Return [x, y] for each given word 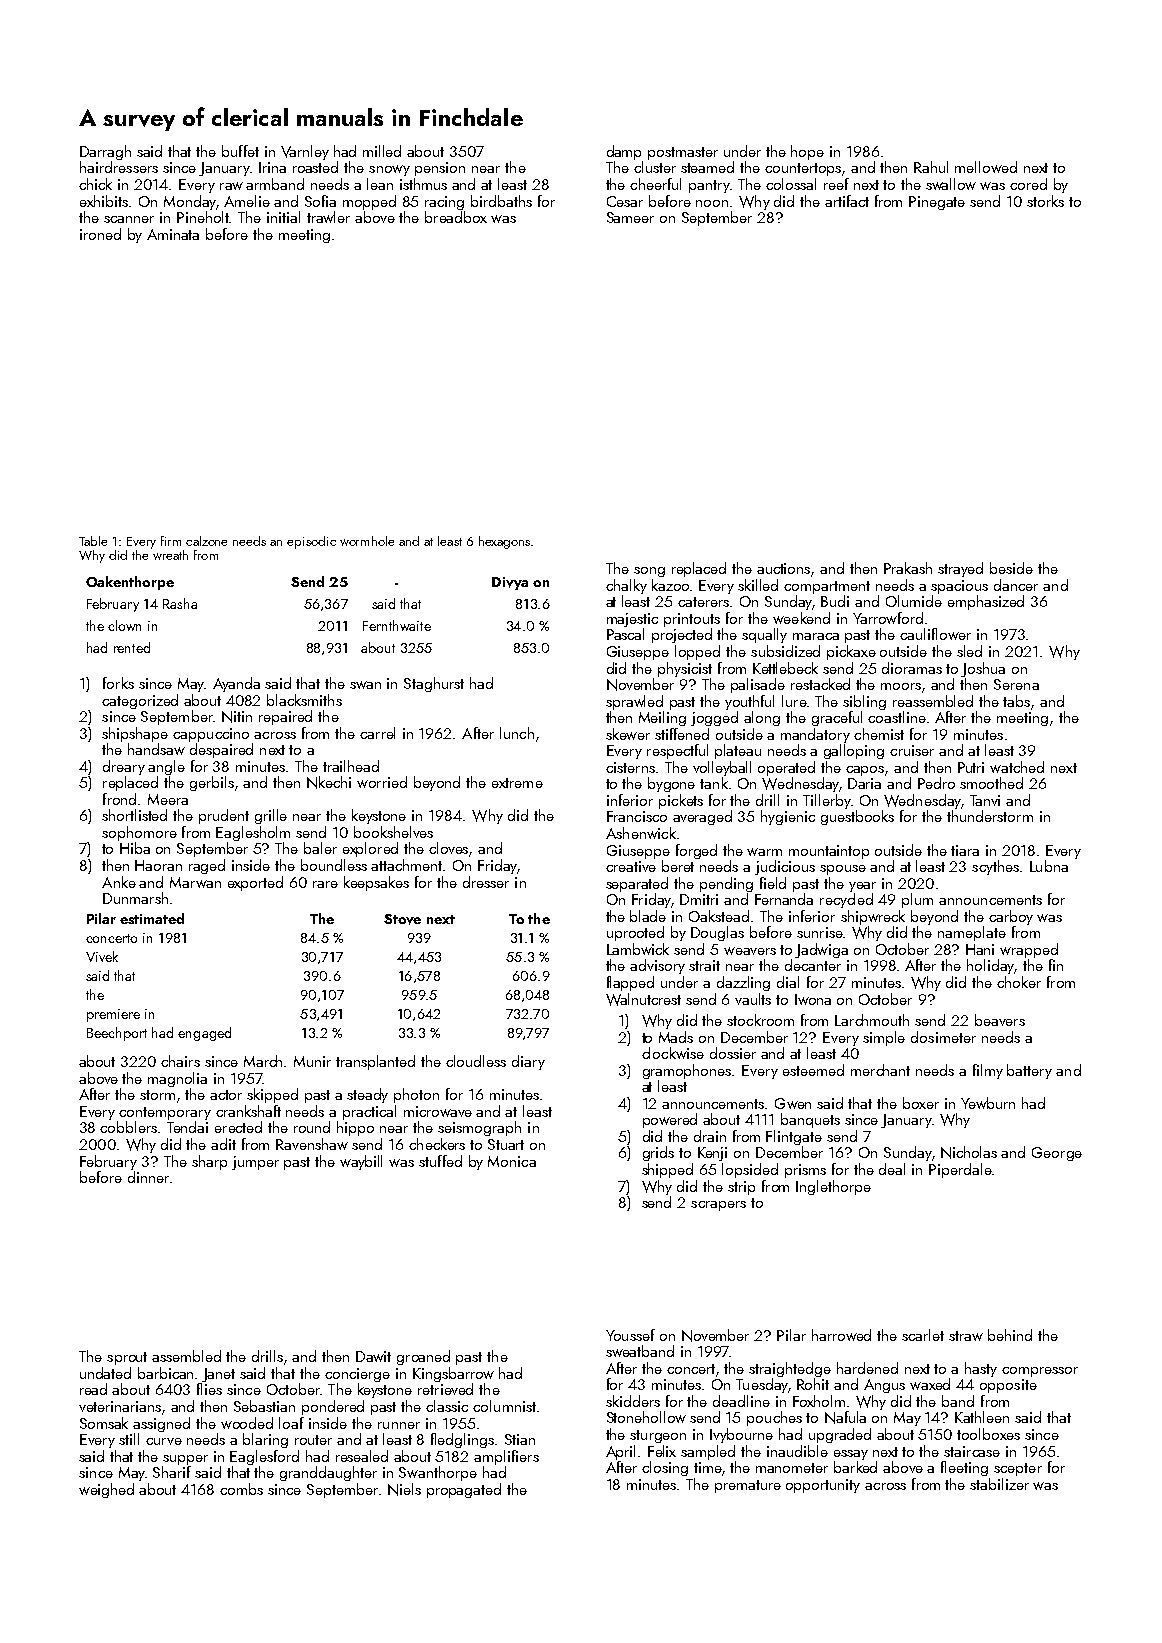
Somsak [104, 1423]
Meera [168, 799]
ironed [100, 234]
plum [917, 900]
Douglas [717, 933]
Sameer [630, 217]
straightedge [790, 1369]
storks [1045, 201]
